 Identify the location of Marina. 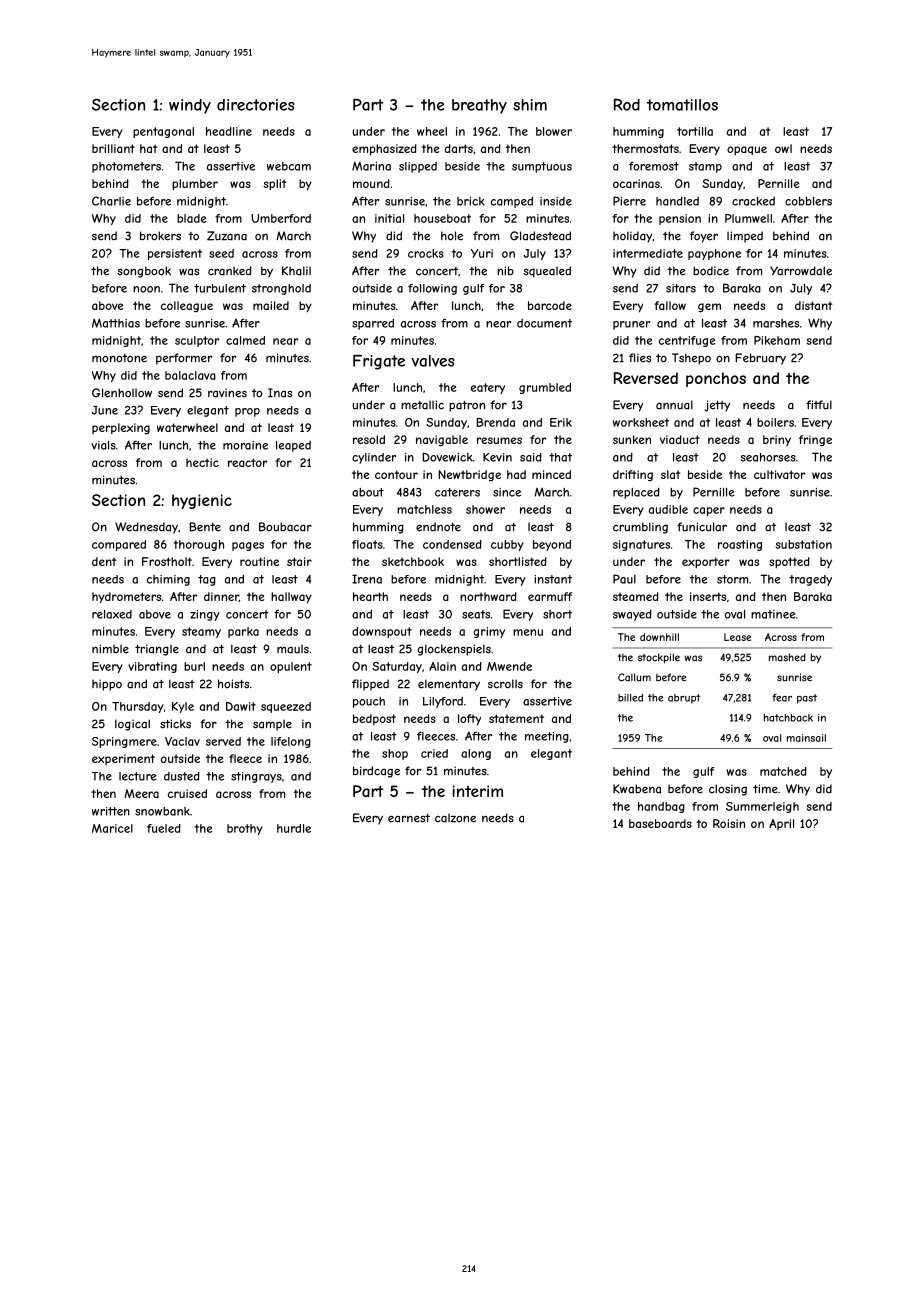
(371, 166).
